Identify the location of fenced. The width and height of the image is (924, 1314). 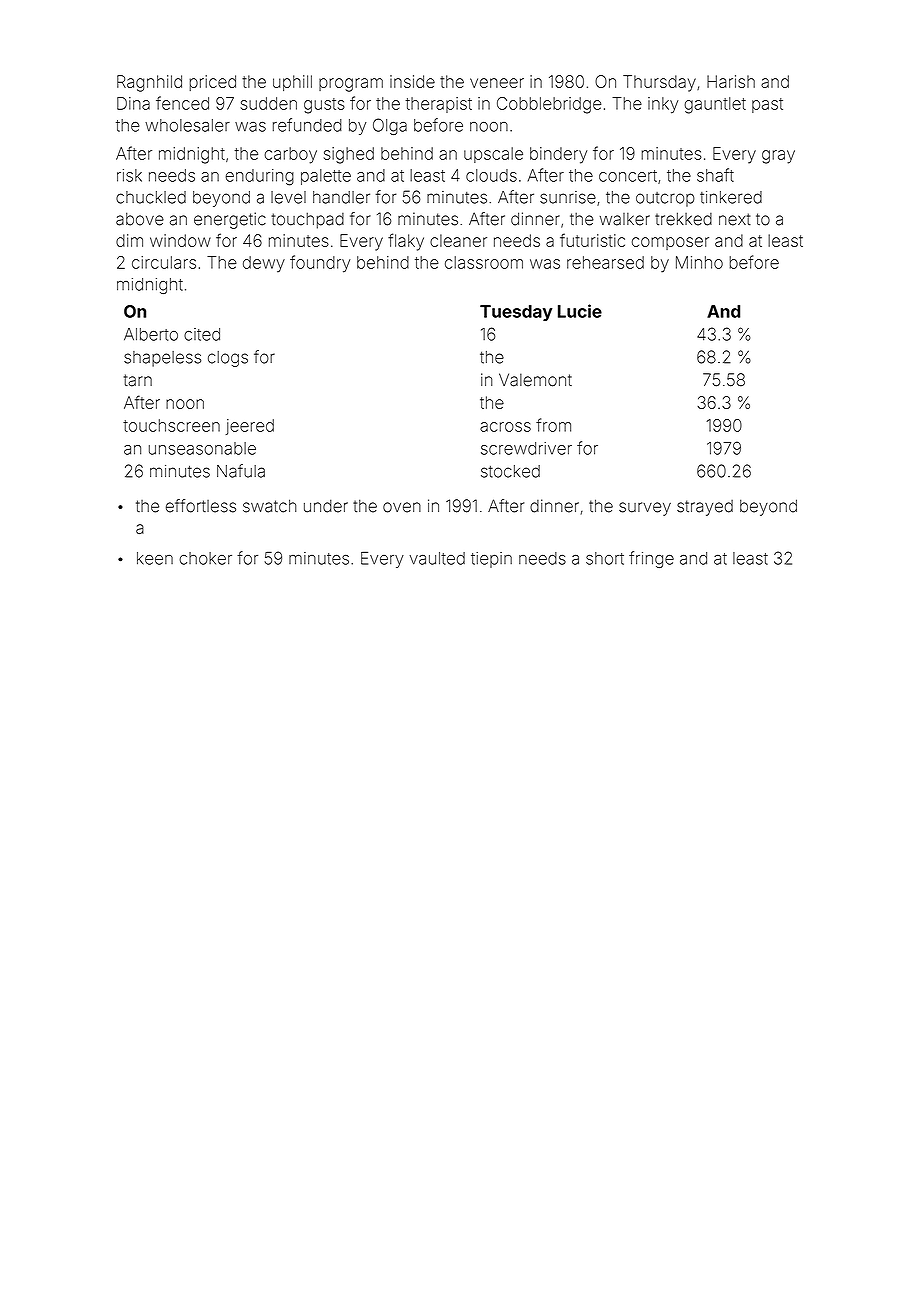
(182, 103).
